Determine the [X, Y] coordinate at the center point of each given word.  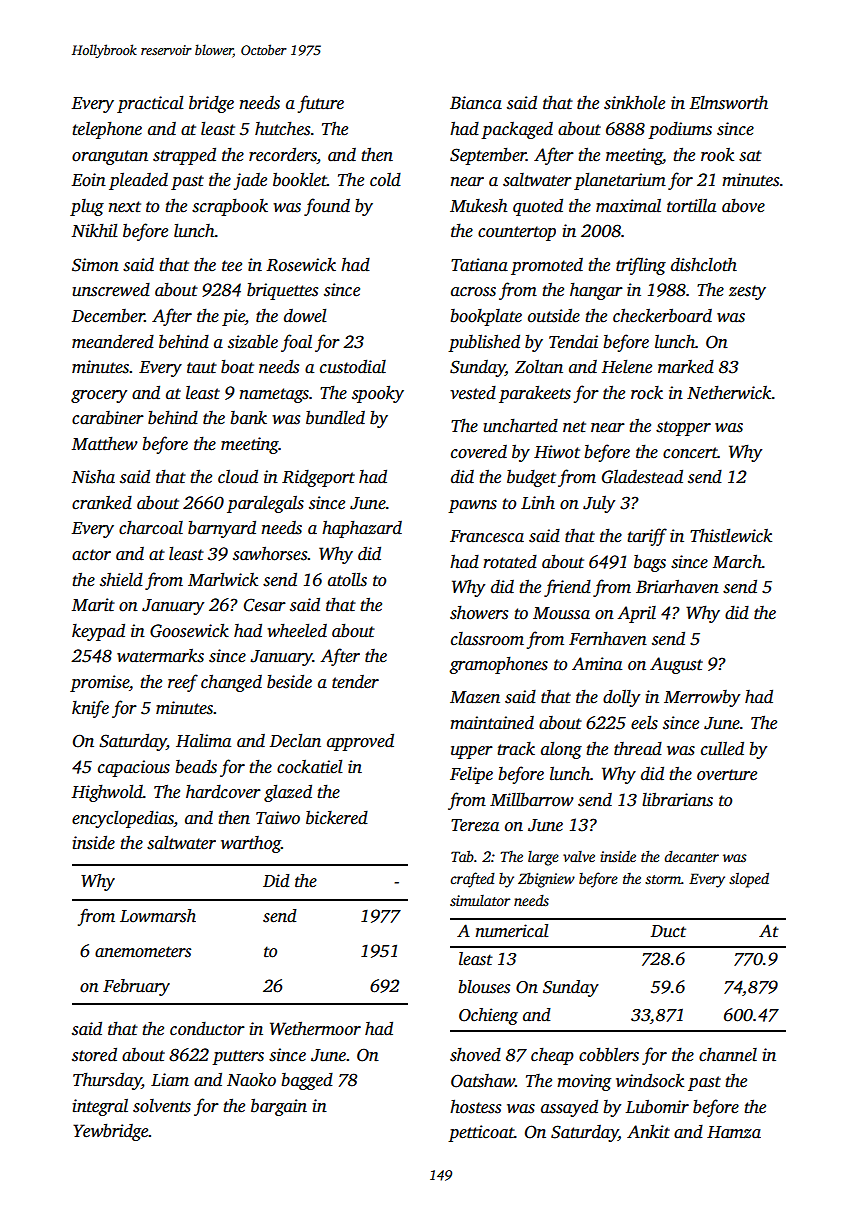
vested [473, 393]
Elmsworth [729, 102]
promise [99, 683]
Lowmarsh [158, 916]
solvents [162, 1106]
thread [638, 749]
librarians [677, 799]
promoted [547, 266]
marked [686, 367]
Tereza [475, 825]
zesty [747, 292]
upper [472, 752]
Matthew [105, 443]
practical [150, 104]
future [320, 104]
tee [232, 266]
